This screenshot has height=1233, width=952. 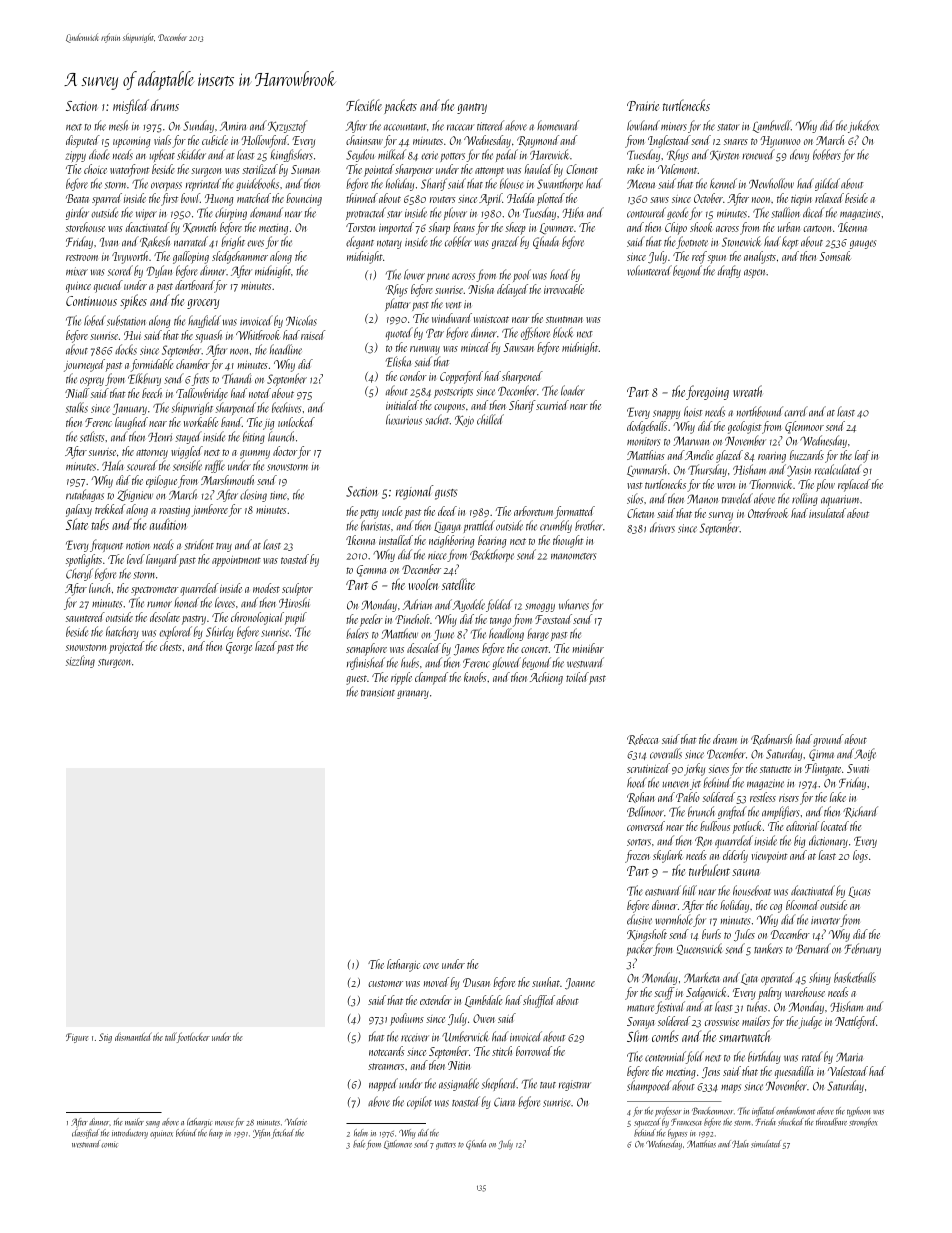 What do you see at coordinates (159, 604) in the screenshot?
I see `rumor` at bounding box center [159, 604].
